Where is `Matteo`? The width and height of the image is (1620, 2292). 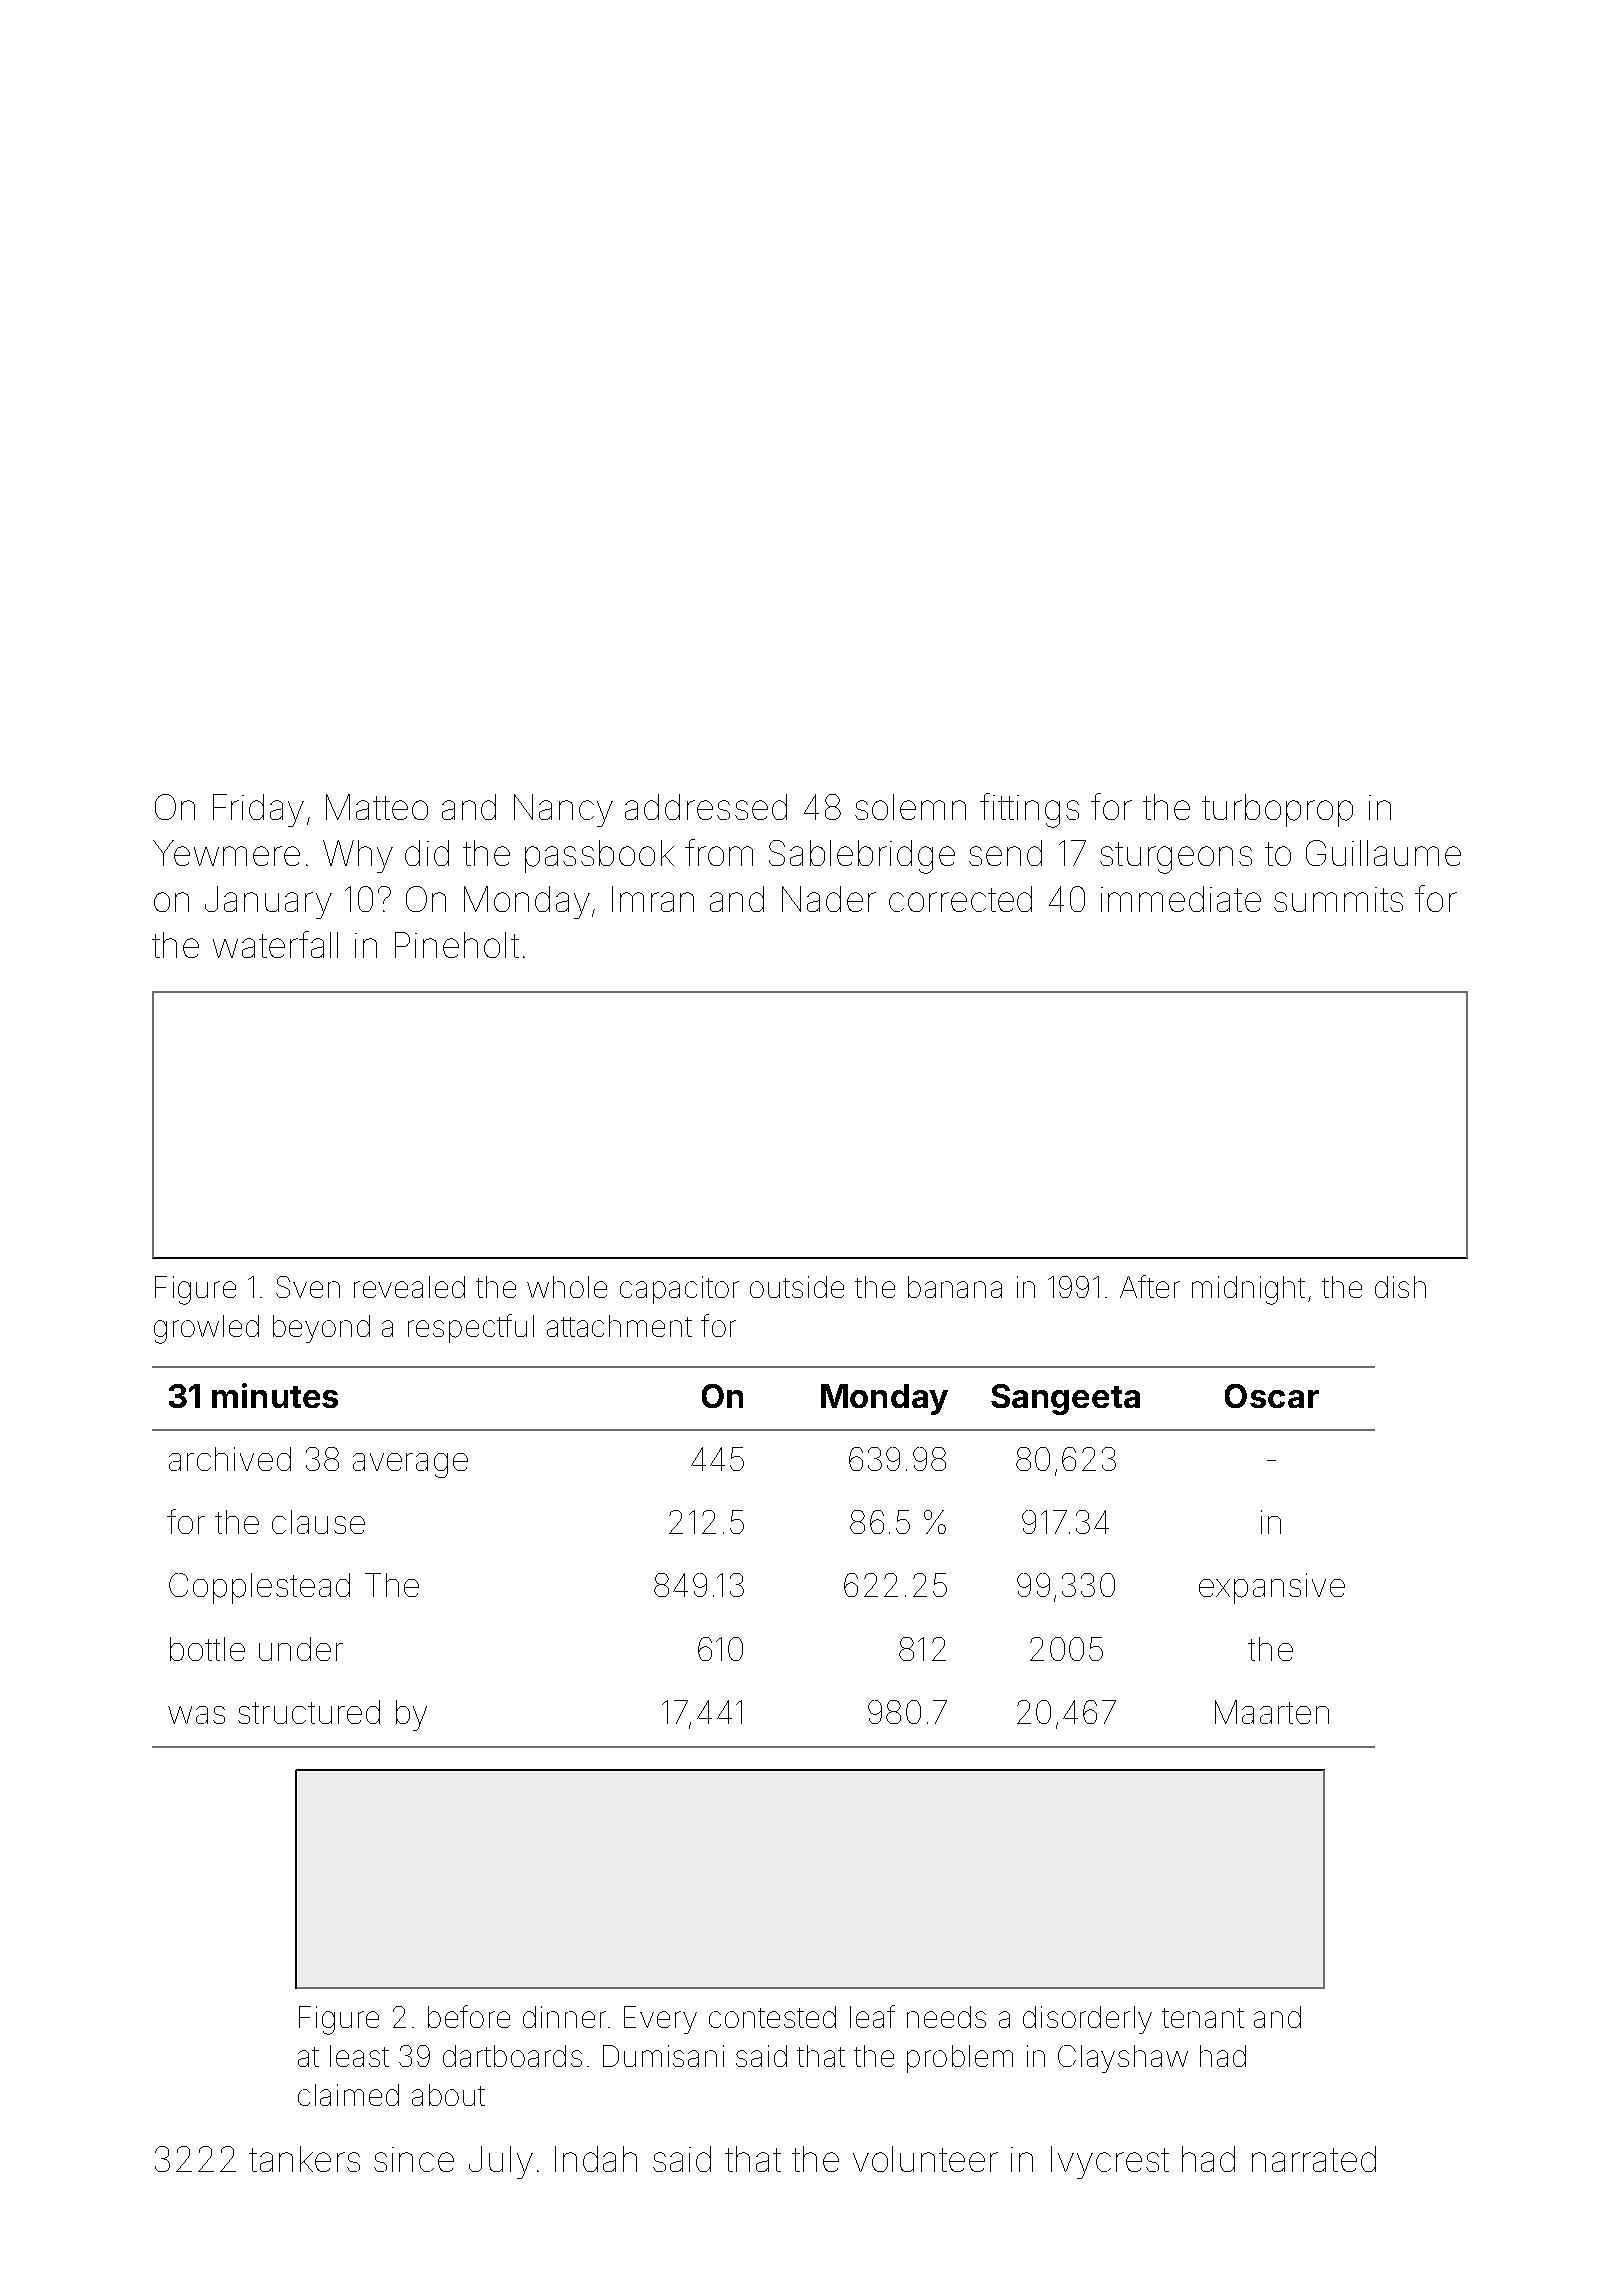 Matteo is located at coordinates (377, 807).
